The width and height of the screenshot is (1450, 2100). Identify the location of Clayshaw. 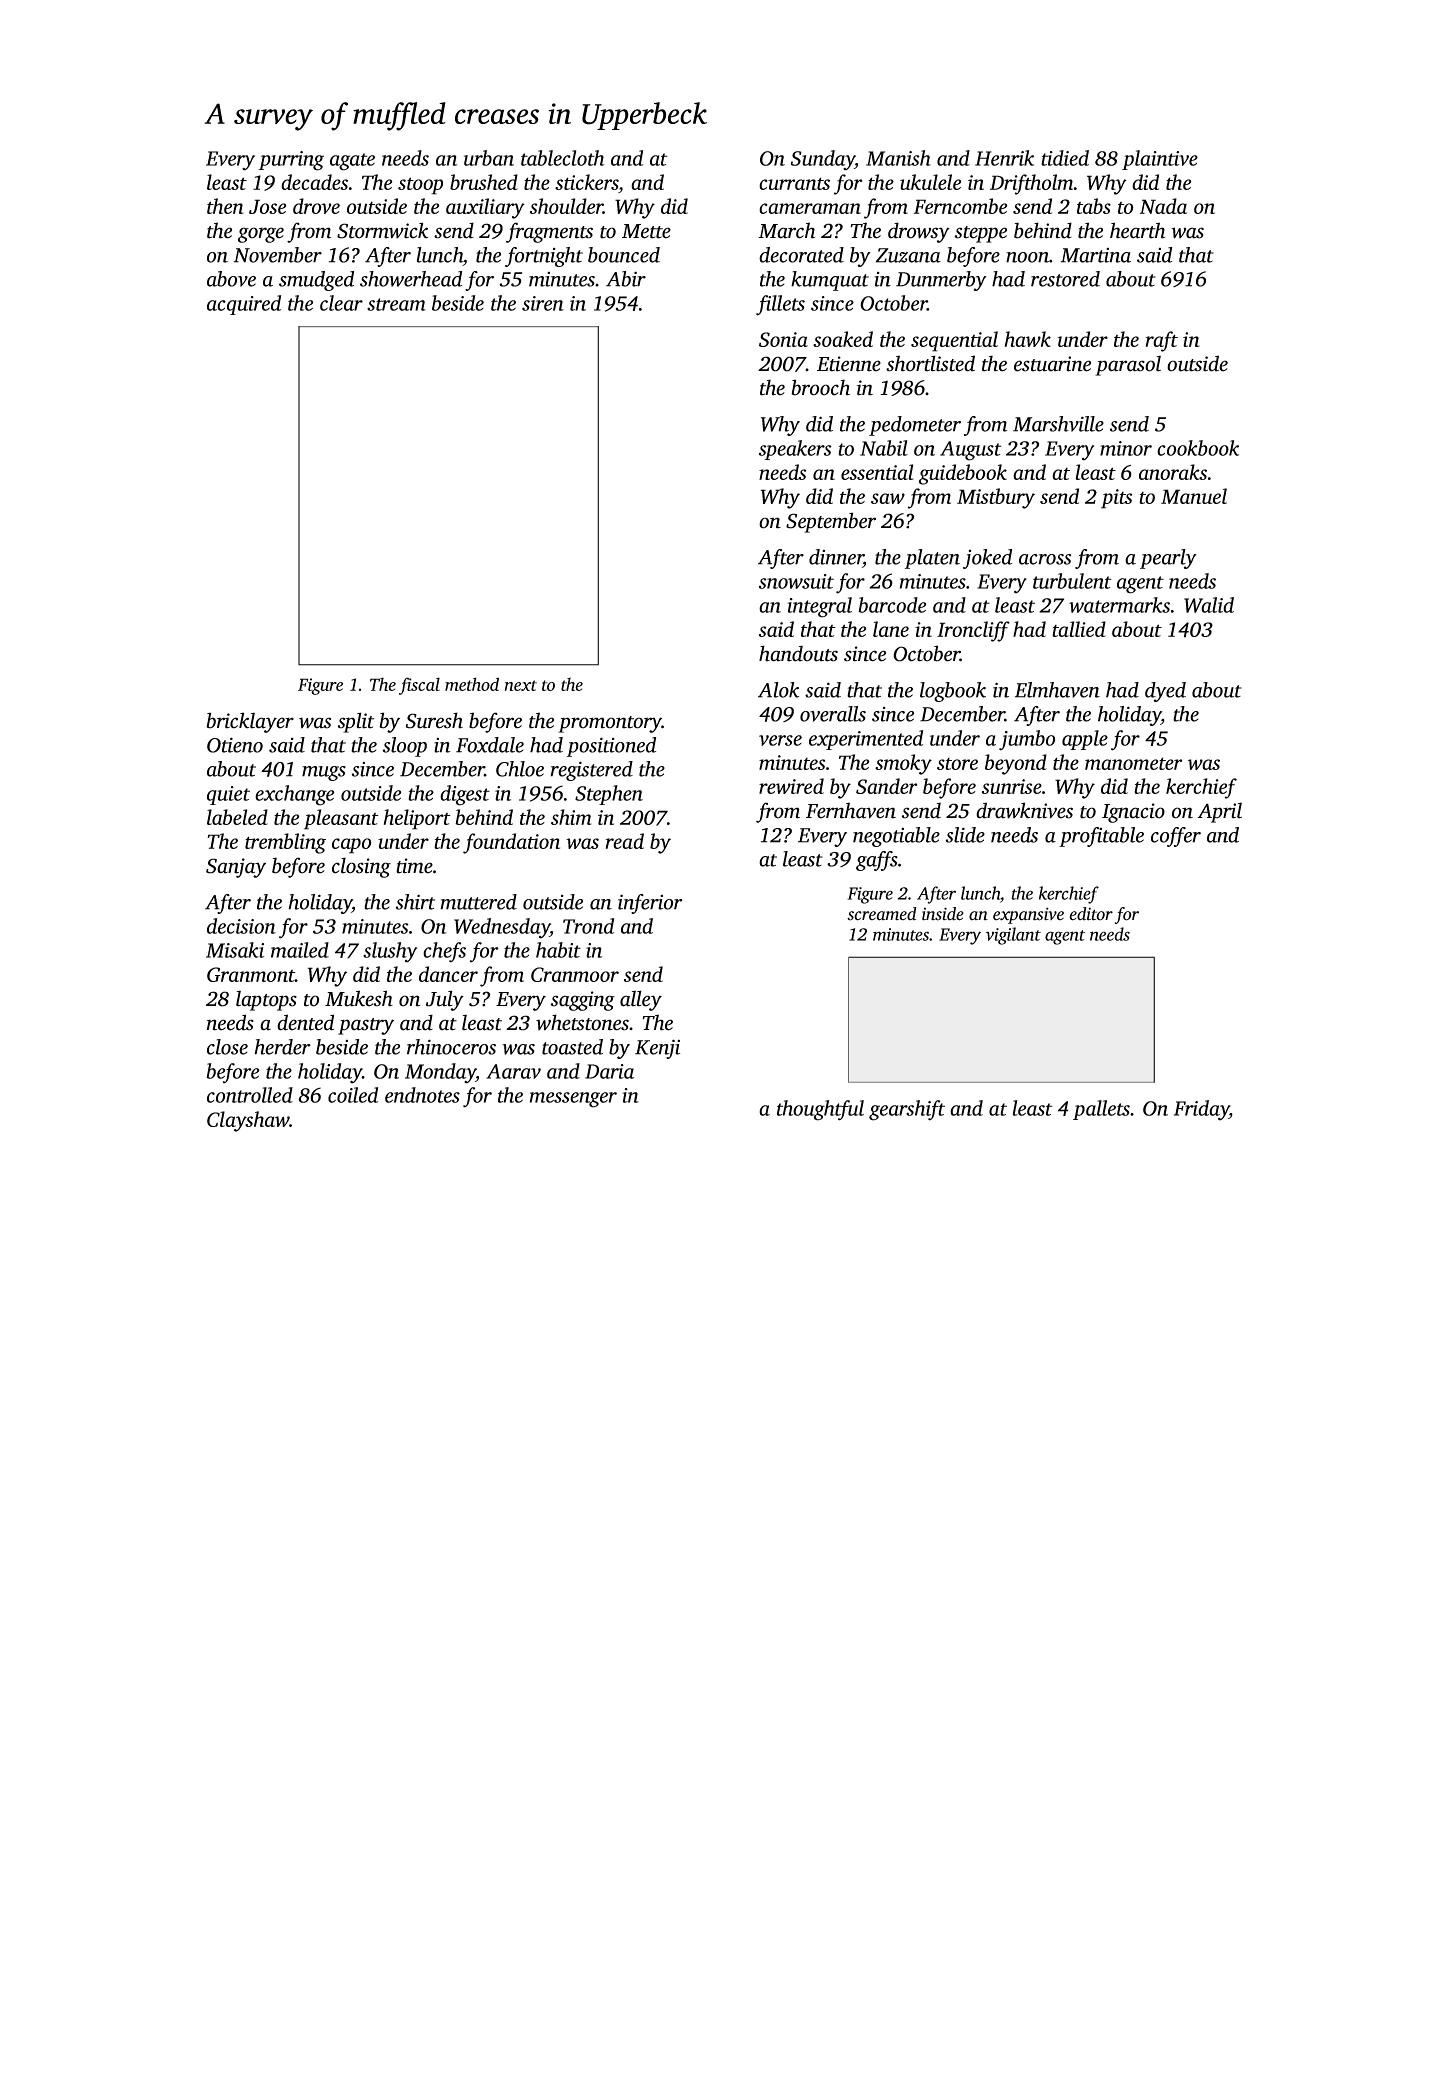
(248, 1121).
